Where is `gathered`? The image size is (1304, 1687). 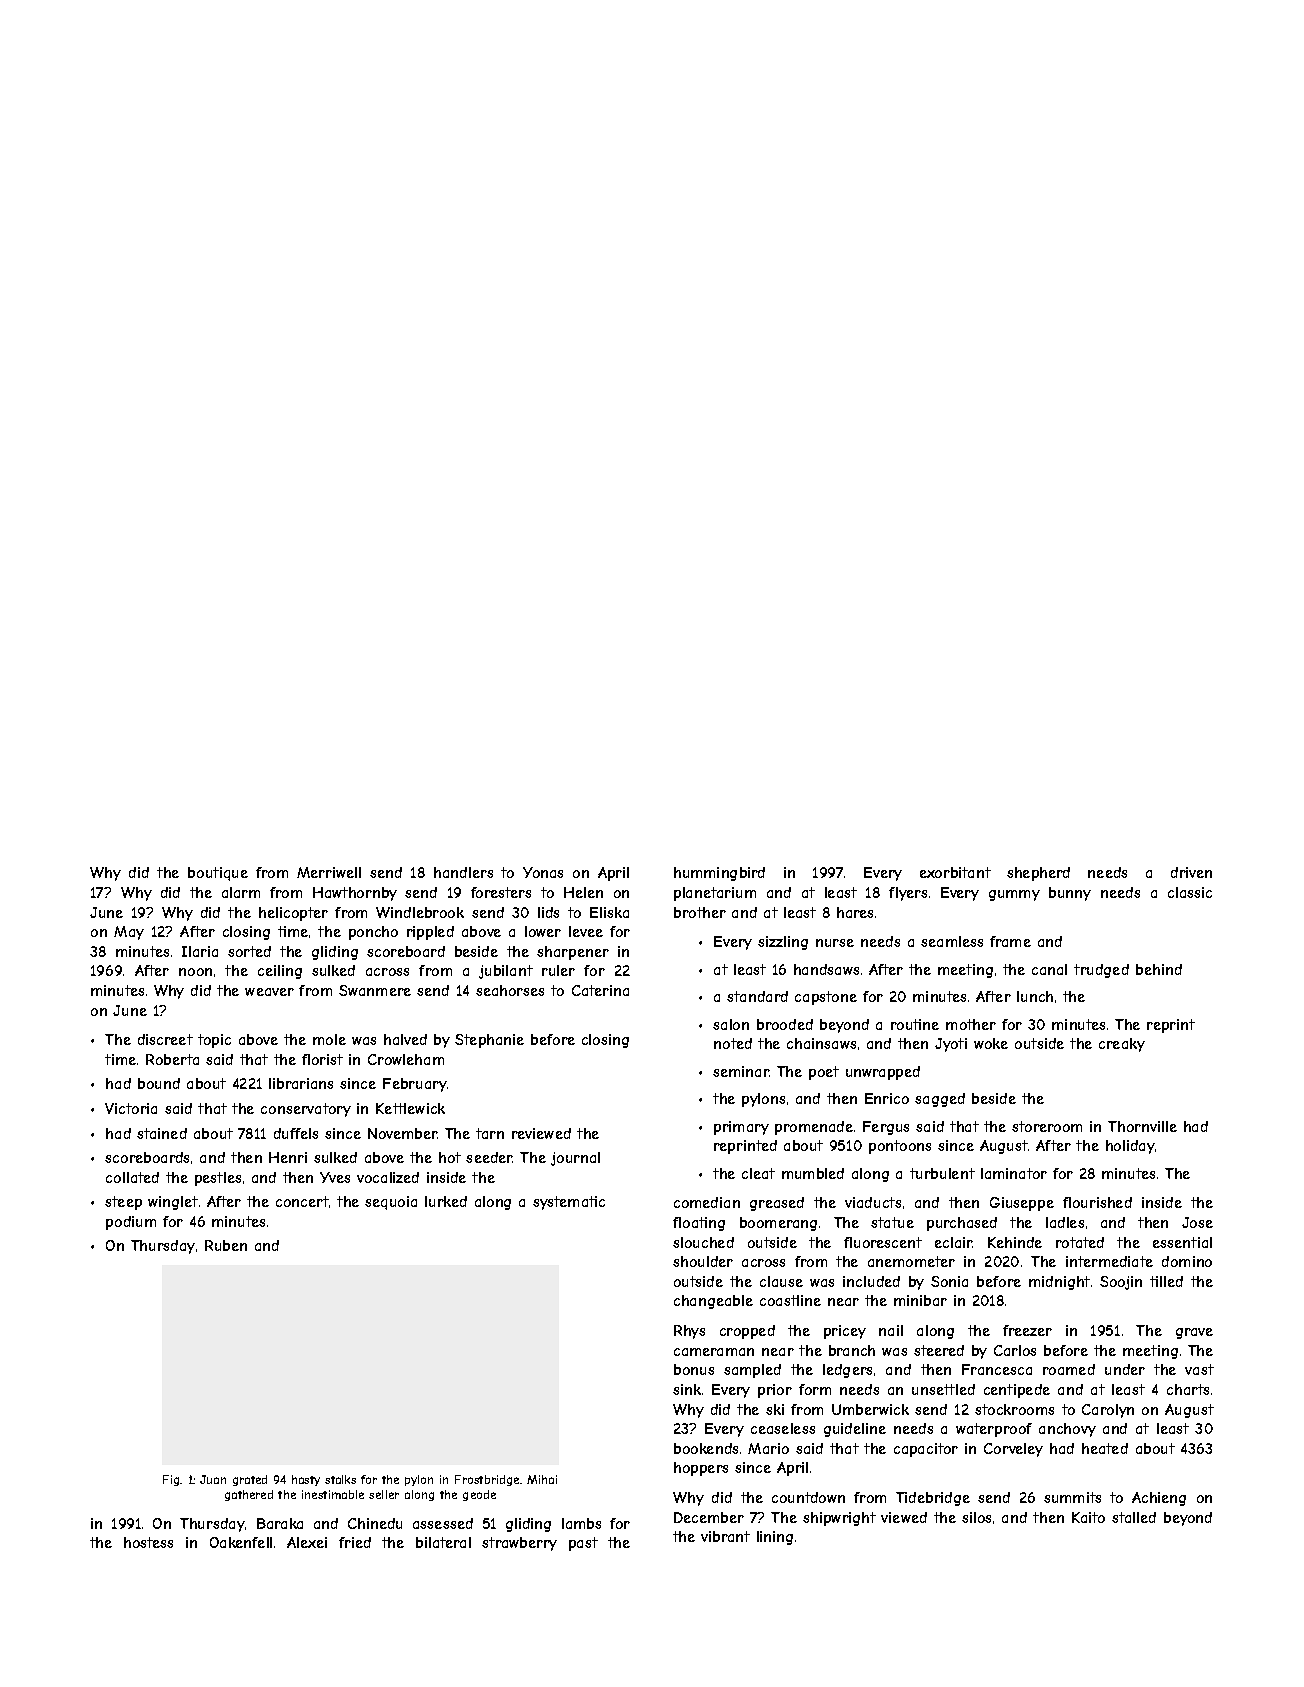
gathered is located at coordinates (249, 1495).
